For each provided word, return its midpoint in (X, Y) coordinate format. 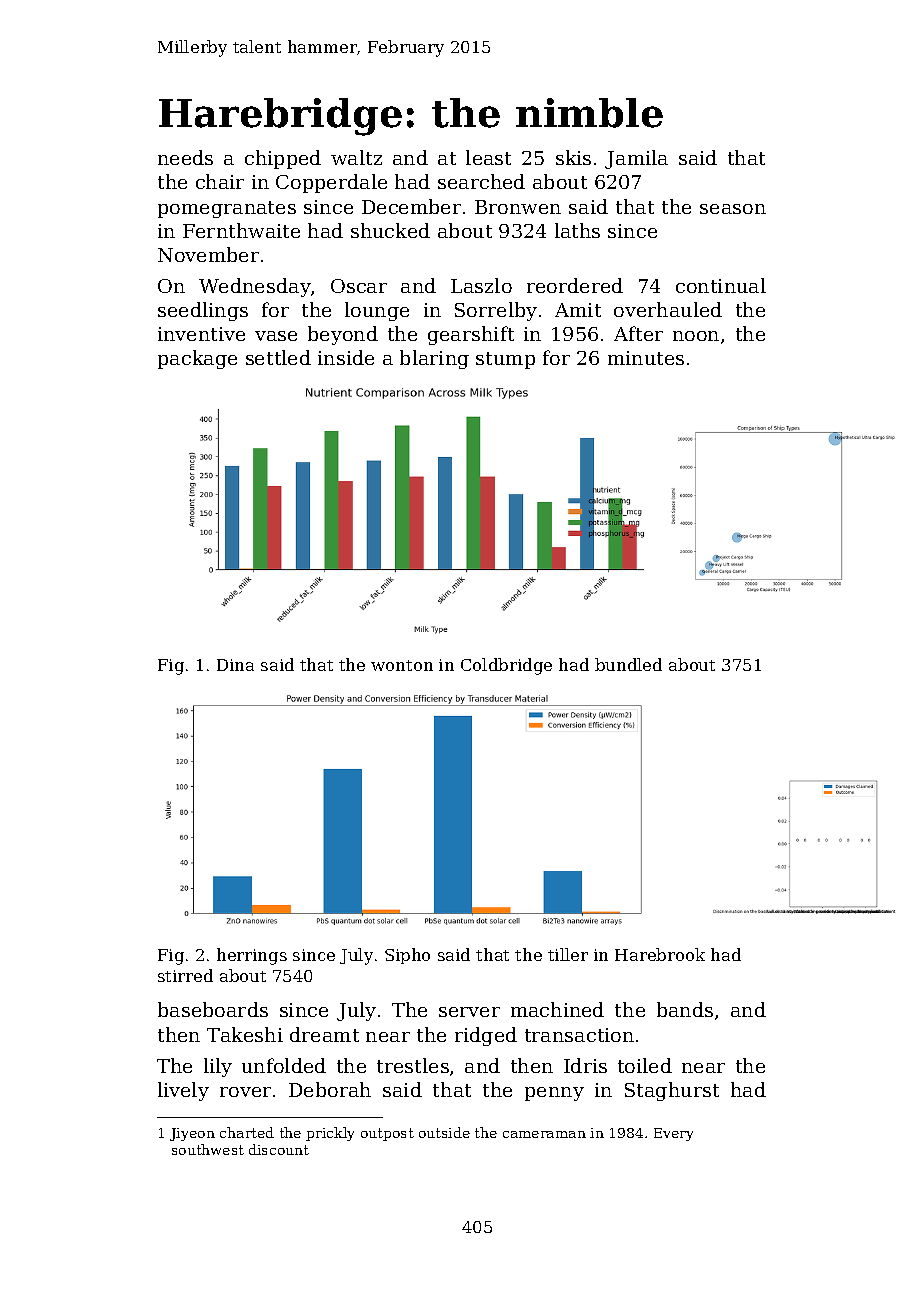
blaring (434, 359)
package (197, 359)
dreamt (324, 1034)
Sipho (407, 956)
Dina (235, 665)
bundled (628, 664)
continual (721, 285)
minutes (646, 358)
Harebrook (660, 954)
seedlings (203, 311)
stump (505, 360)
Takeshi (245, 1034)
